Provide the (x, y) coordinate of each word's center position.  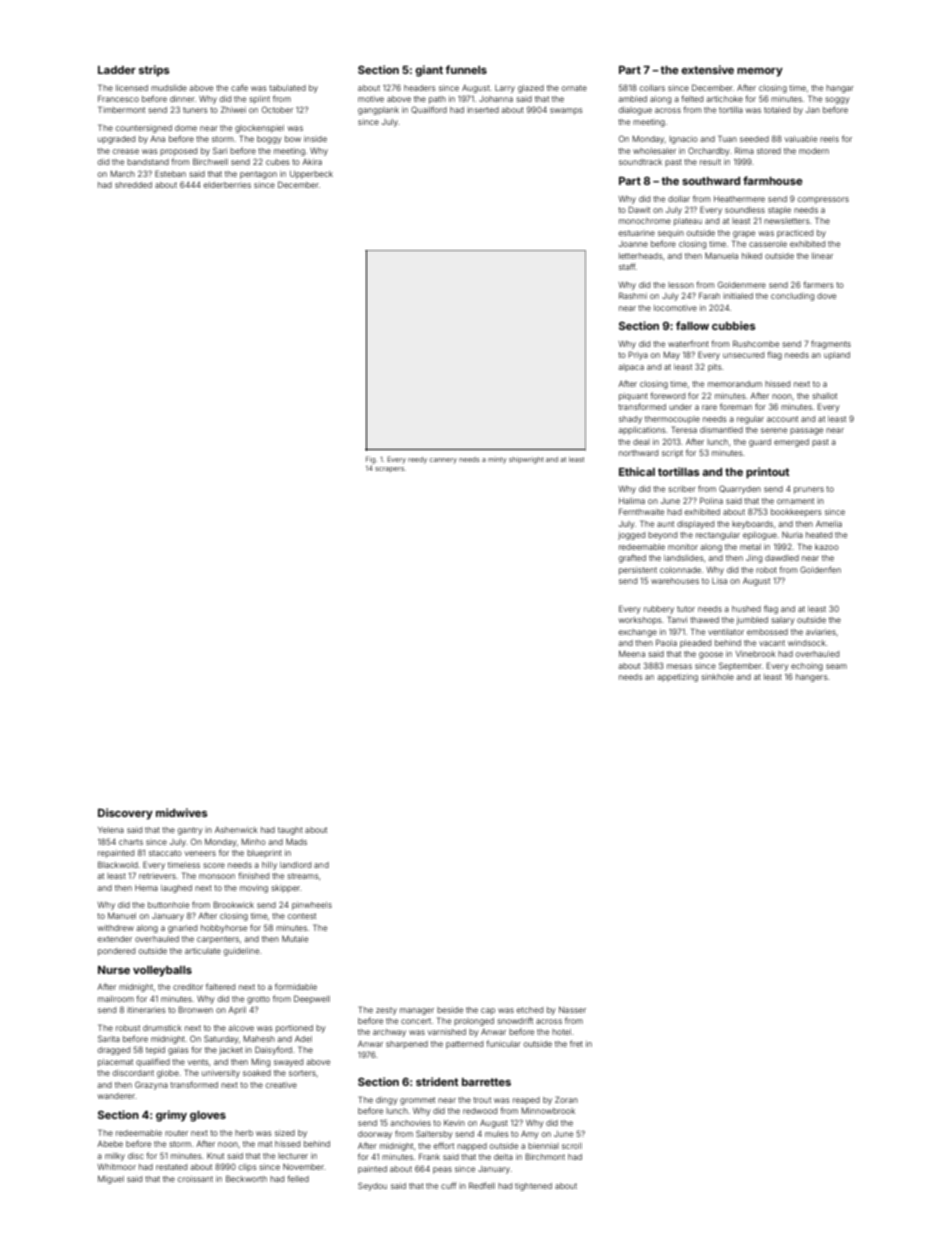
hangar (840, 89)
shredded (133, 185)
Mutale (295, 939)
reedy (417, 460)
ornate (574, 88)
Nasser (572, 1010)
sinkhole (717, 677)
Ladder (117, 70)
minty (497, 460)
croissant (195, 1179)
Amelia (829, 524)
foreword (667, 395)
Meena (632, 654)
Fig (370, 460)
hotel (561, 1032)
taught (290, 831)
